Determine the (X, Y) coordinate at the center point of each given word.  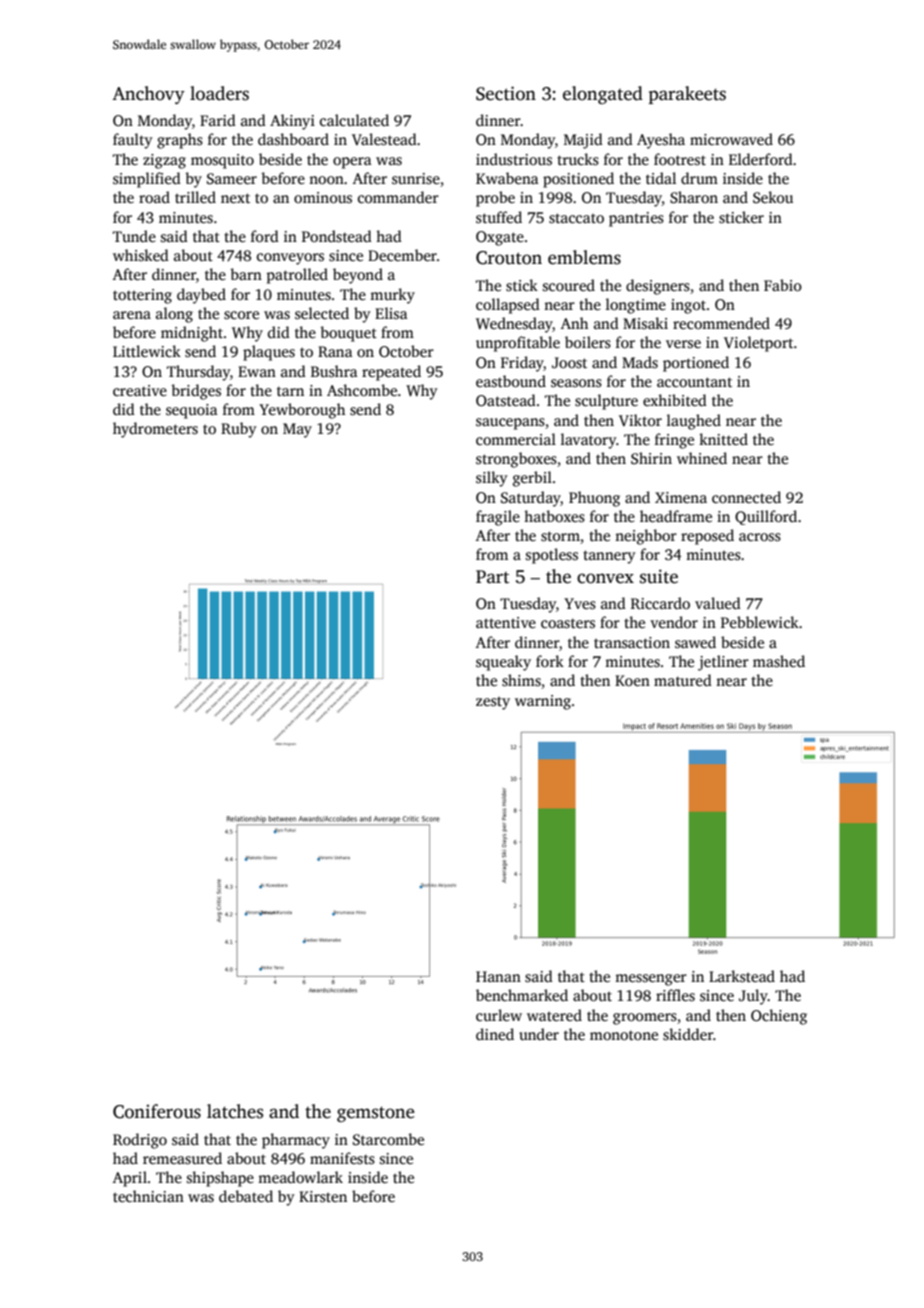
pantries (636, 219)
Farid (218, 120)
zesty (493, 703)
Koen (632, 680)
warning (543, 702)
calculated (354, 120)
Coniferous (157, 1111)
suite (659, 576)
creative (140, 390)
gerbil (532, 479)
